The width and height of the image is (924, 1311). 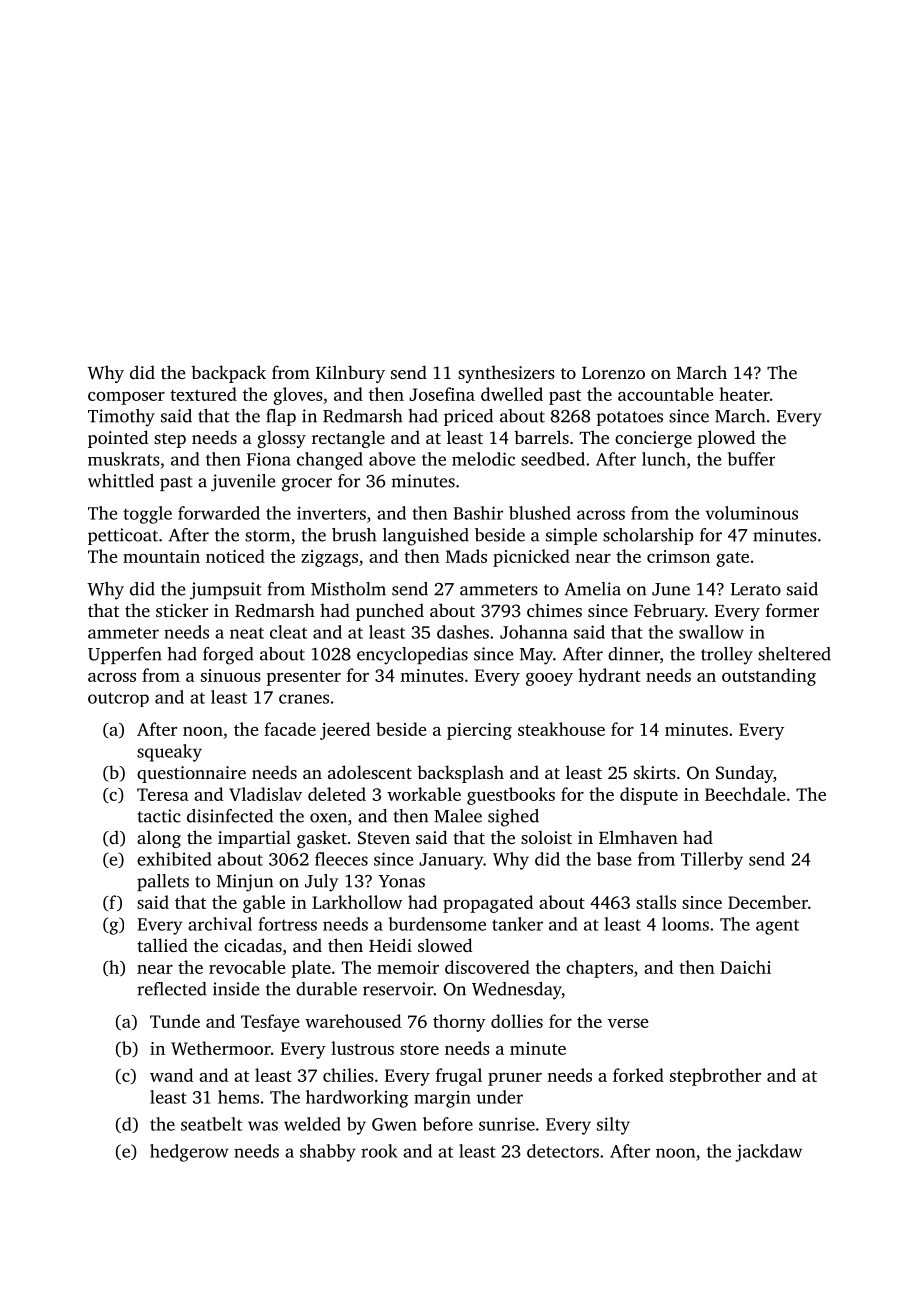 I want to click on mountain, so click(x=161, y=556).
